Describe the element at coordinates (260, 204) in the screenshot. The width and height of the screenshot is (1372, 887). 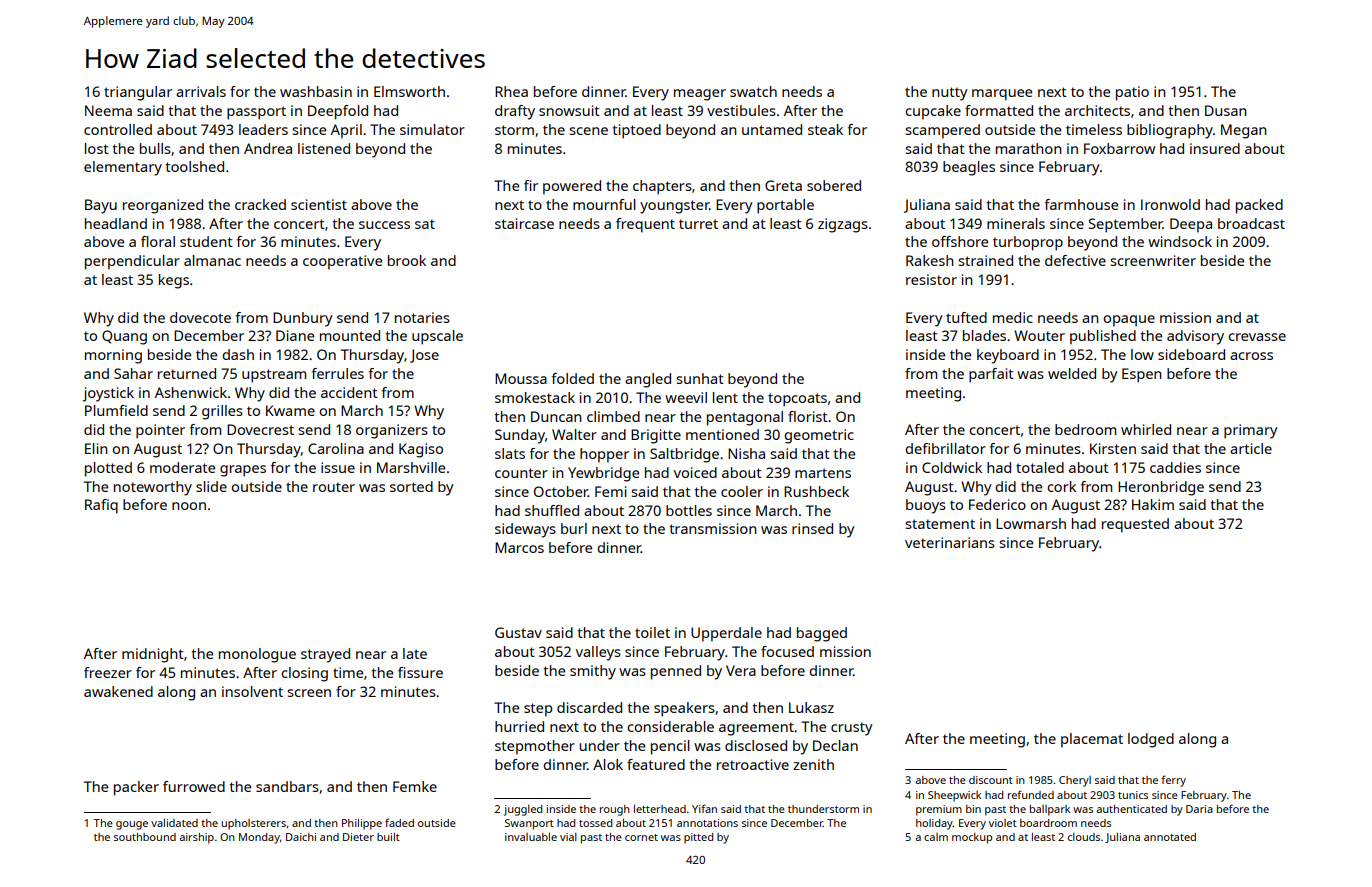
I see `cracked` at that location.
